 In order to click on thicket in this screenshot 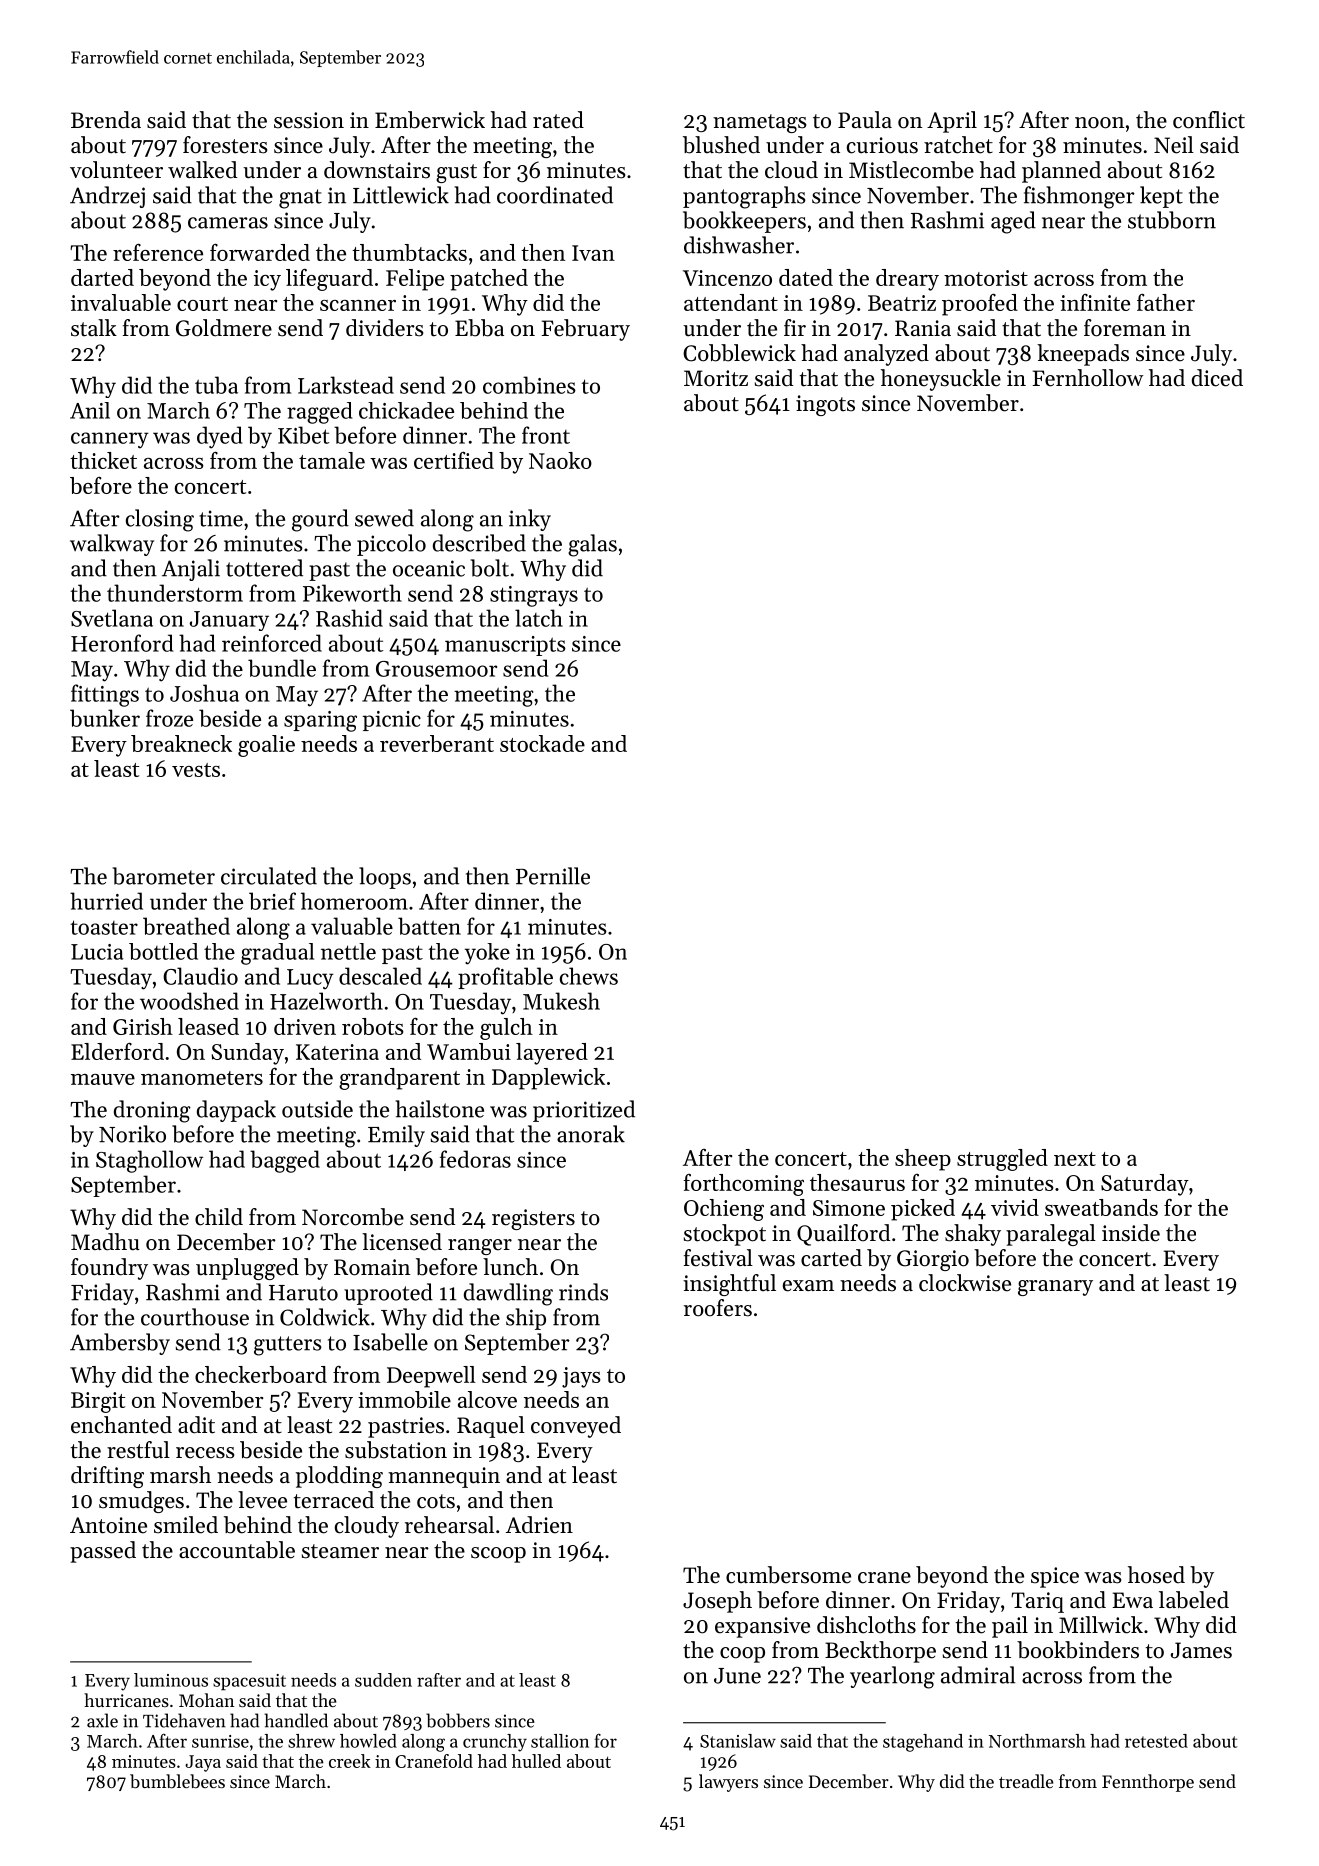, I will do `click(103, 460)`.
